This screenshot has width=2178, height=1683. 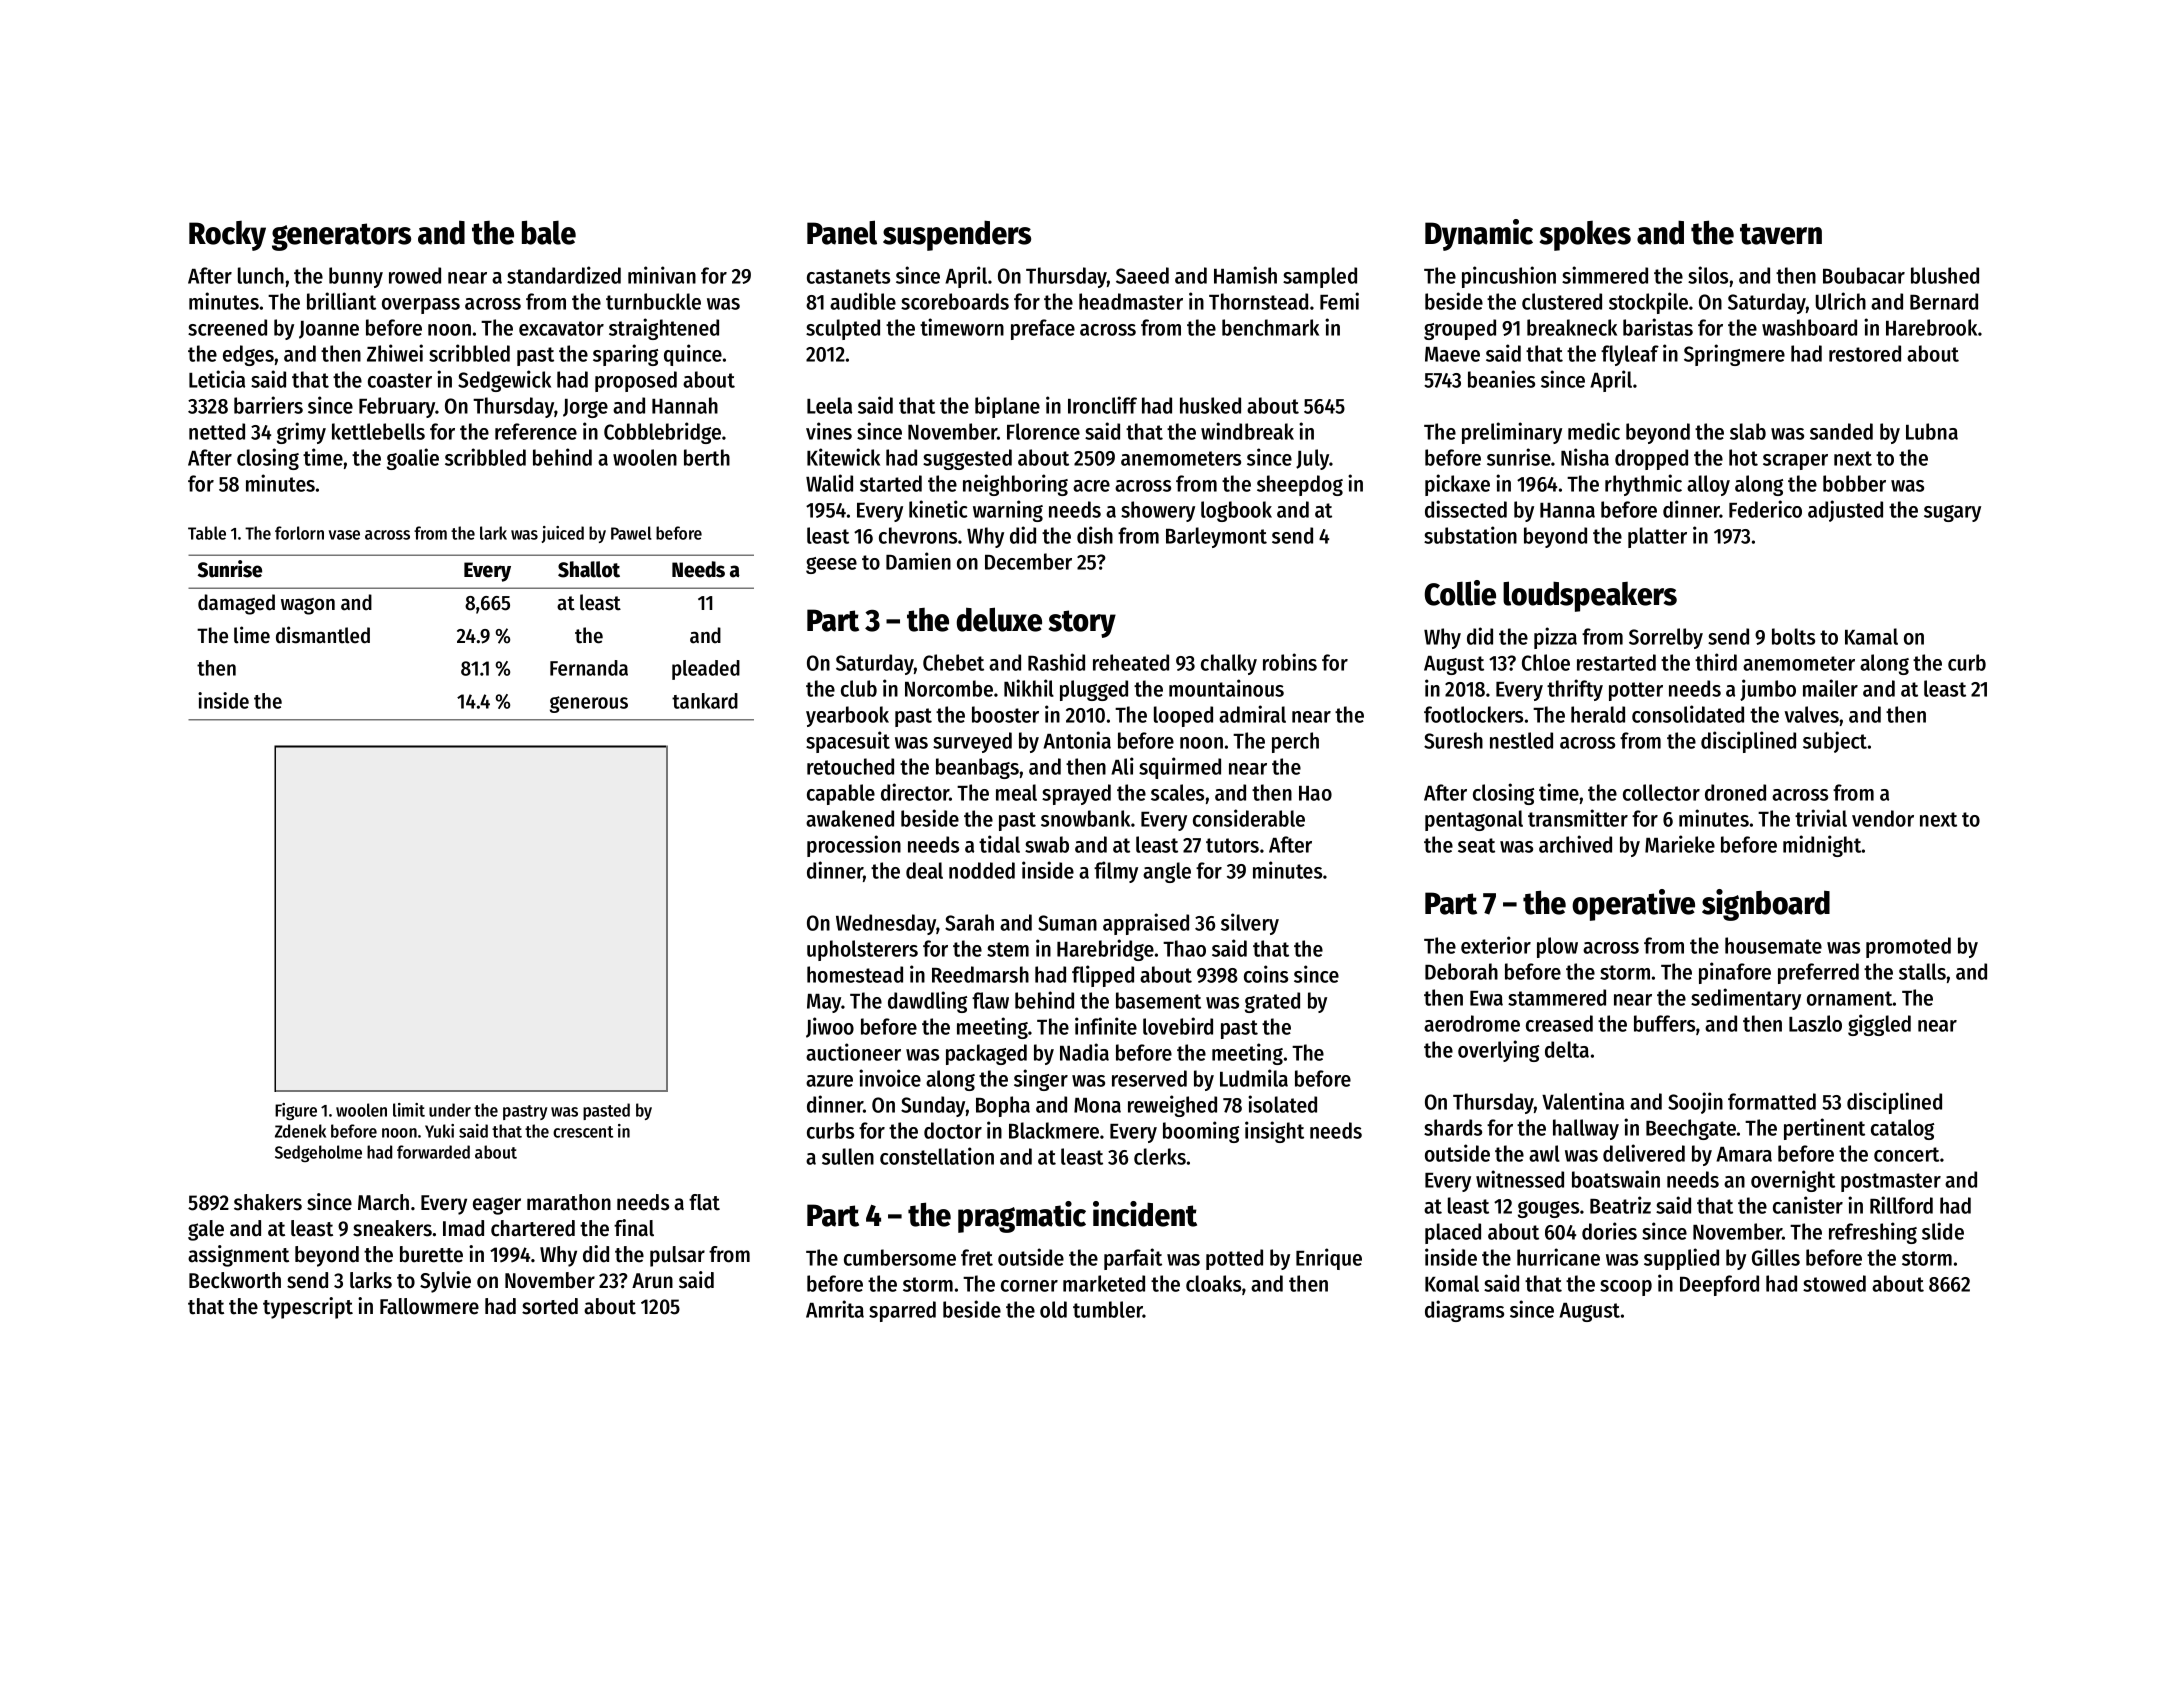 What do you see at coordinates (1146, 924) in the screenshot?
I see `appraised` at bounding box center [1146, 924].
